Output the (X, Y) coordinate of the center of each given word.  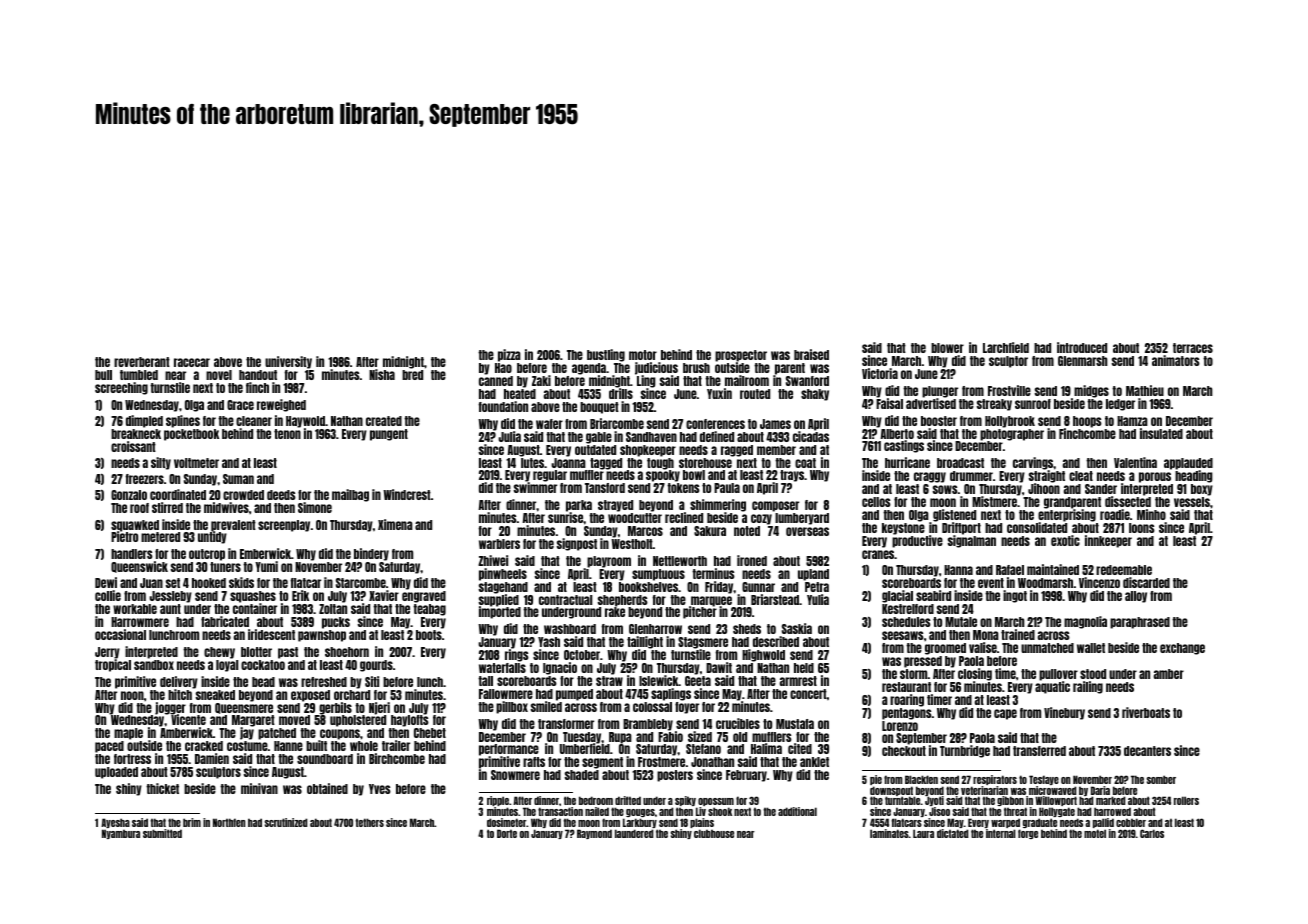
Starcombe (361, 583)
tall (485, 681)
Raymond (594, 834)
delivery (179, 682)
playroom (609, 562)
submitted (162, 833)
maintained (1053, 569)
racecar (192, 362)
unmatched (1047, 648)
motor (643, 355)
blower (947, 348)
